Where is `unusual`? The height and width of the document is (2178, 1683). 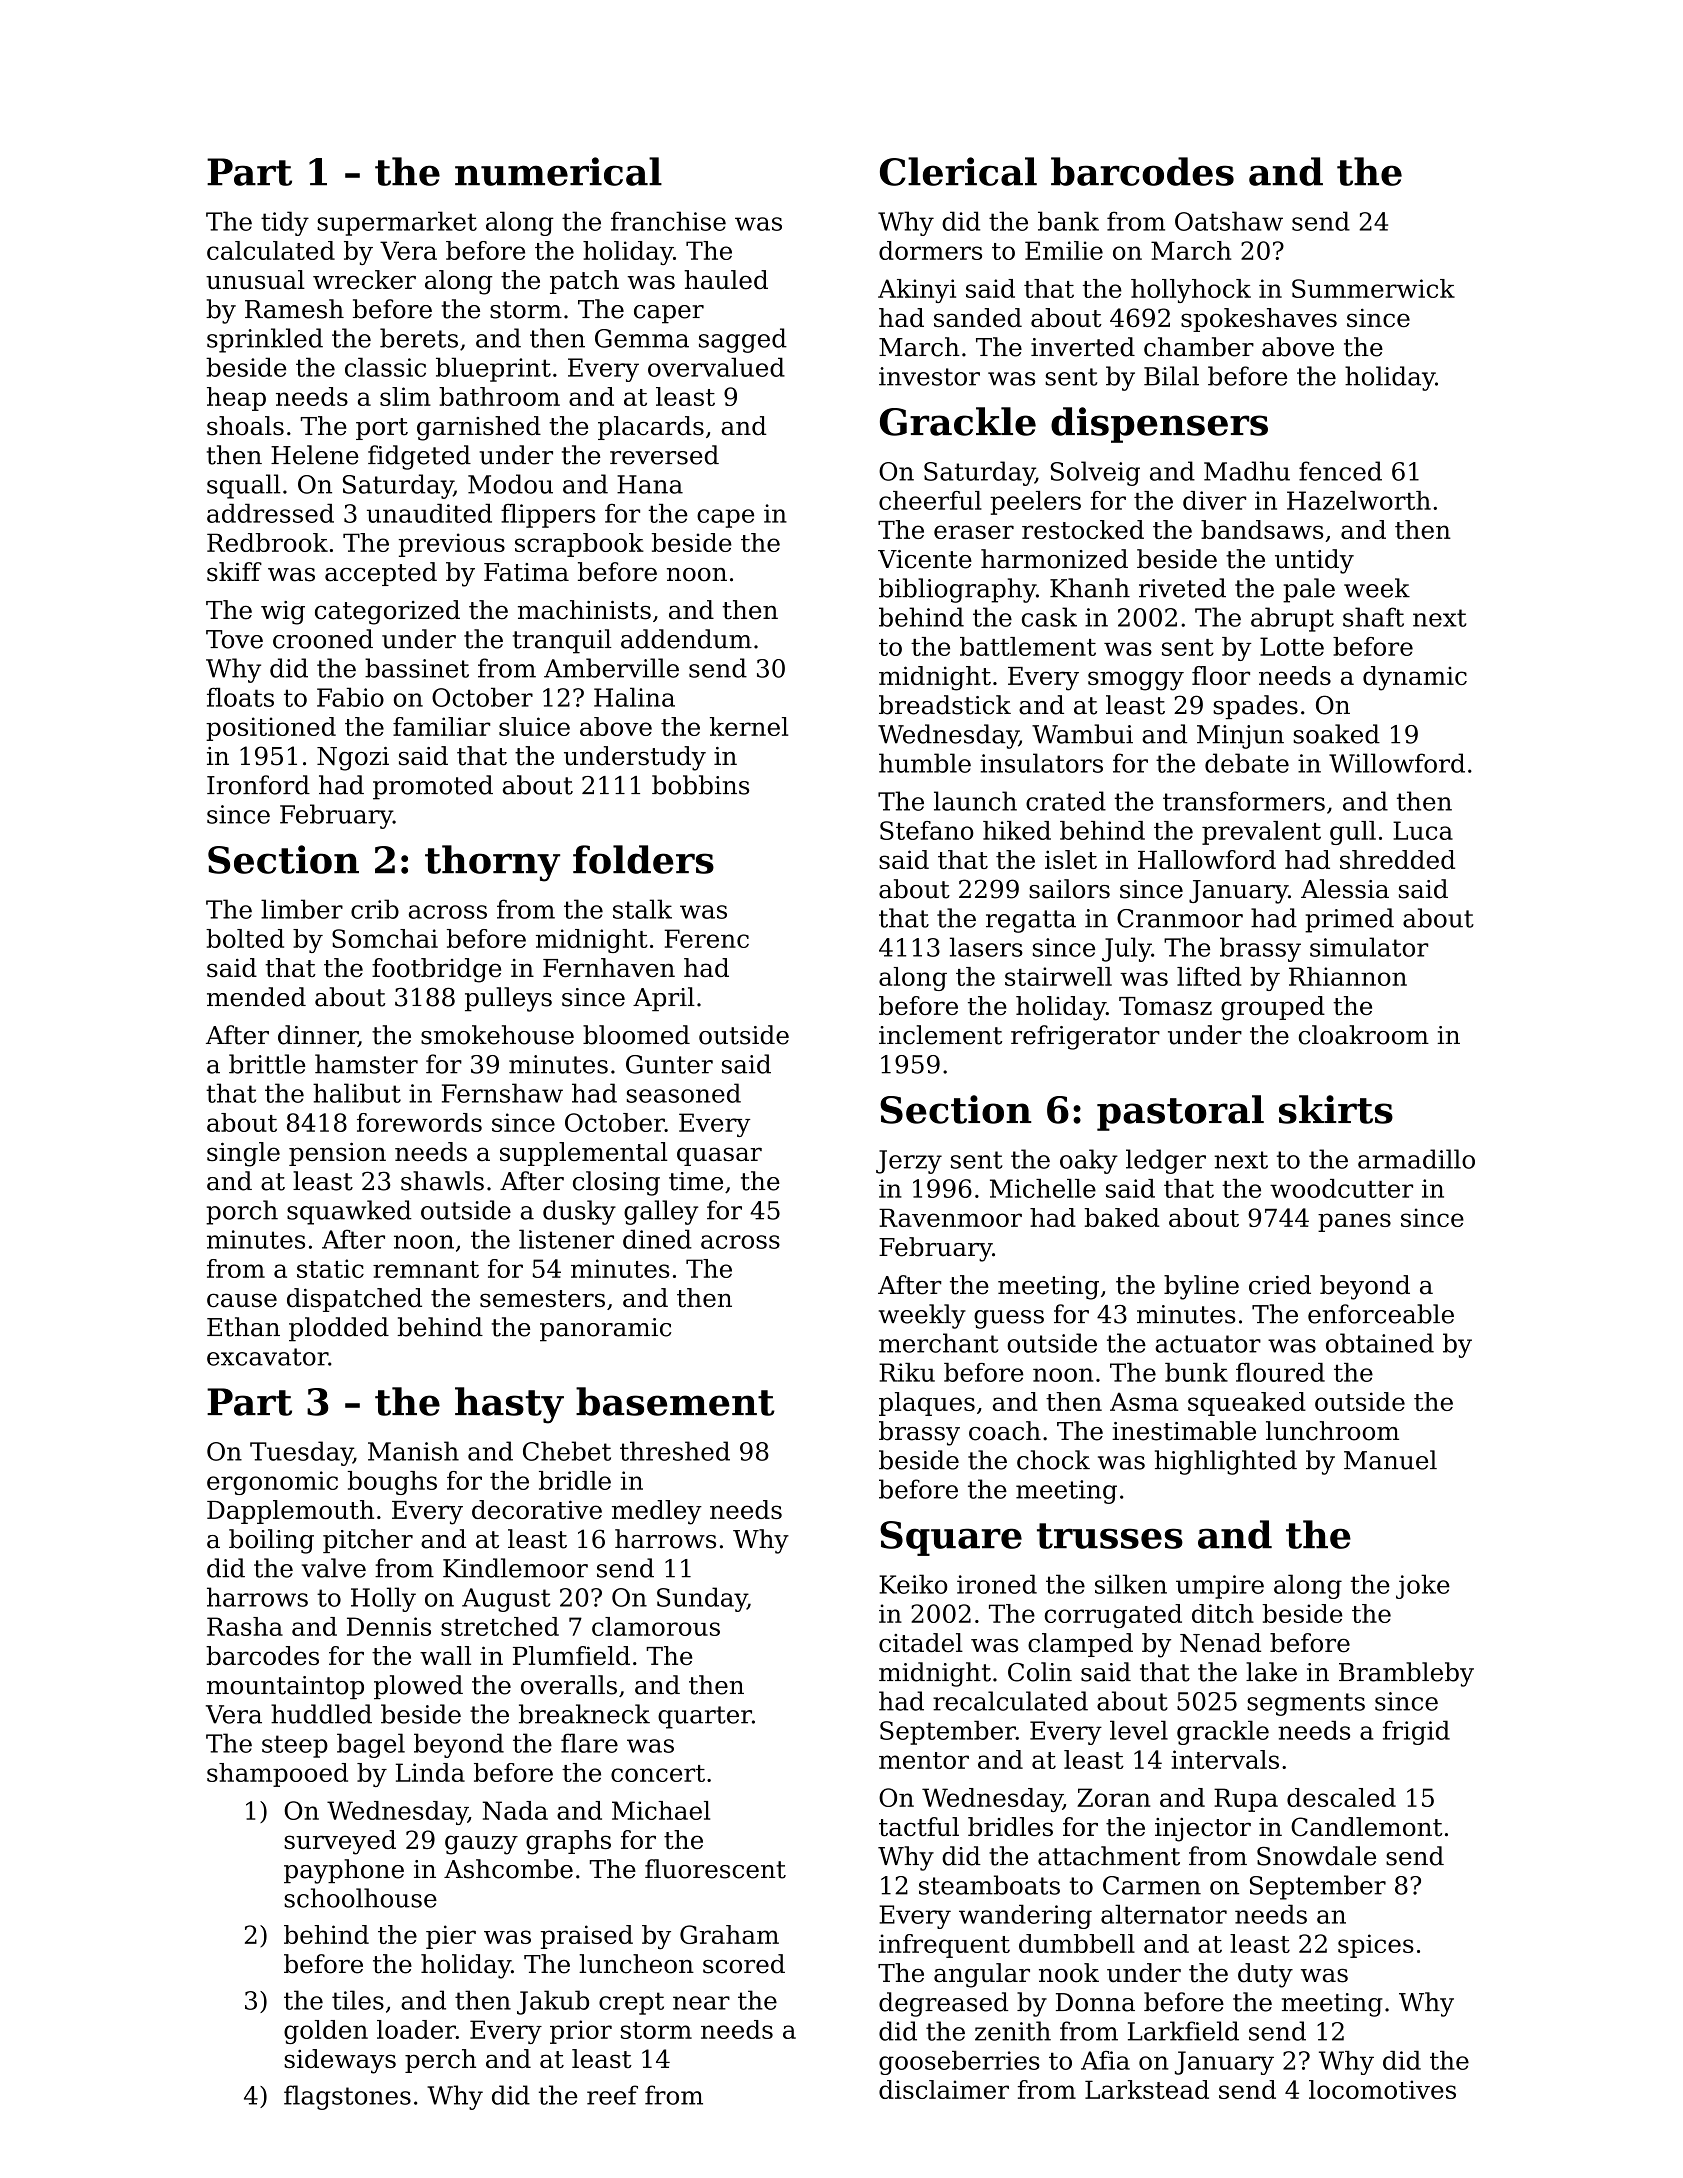 unusual is located at coordinates (255, 280).
